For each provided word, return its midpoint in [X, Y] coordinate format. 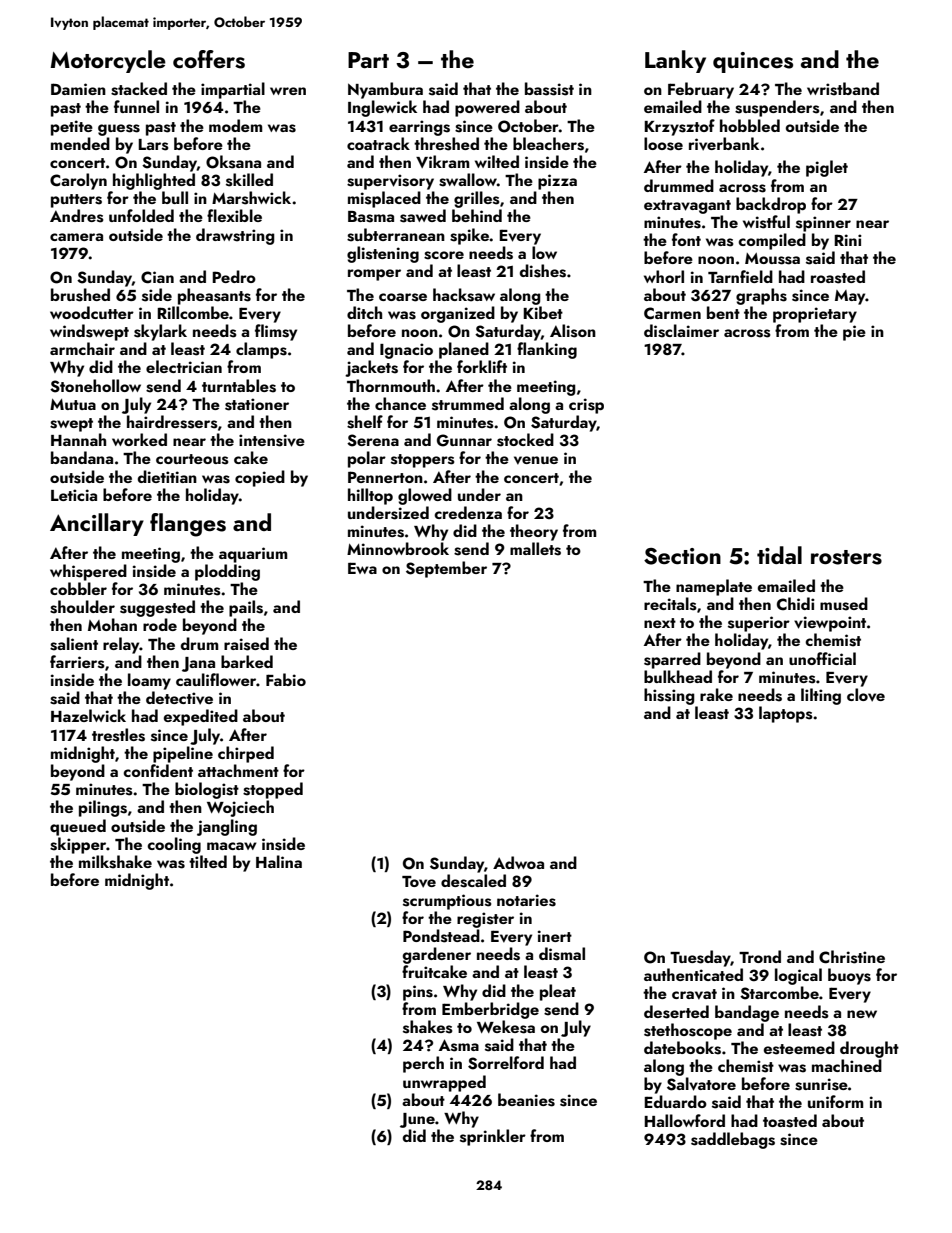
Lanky [675, 61]
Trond [760, 956]
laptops [786, 714]
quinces [753, 62]
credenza [468, 512]
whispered [88, 572]
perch [423, 1064]
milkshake [115, 862]
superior [759, 624]
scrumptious [447, 902]
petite [72, 128]
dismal [562, 954]
